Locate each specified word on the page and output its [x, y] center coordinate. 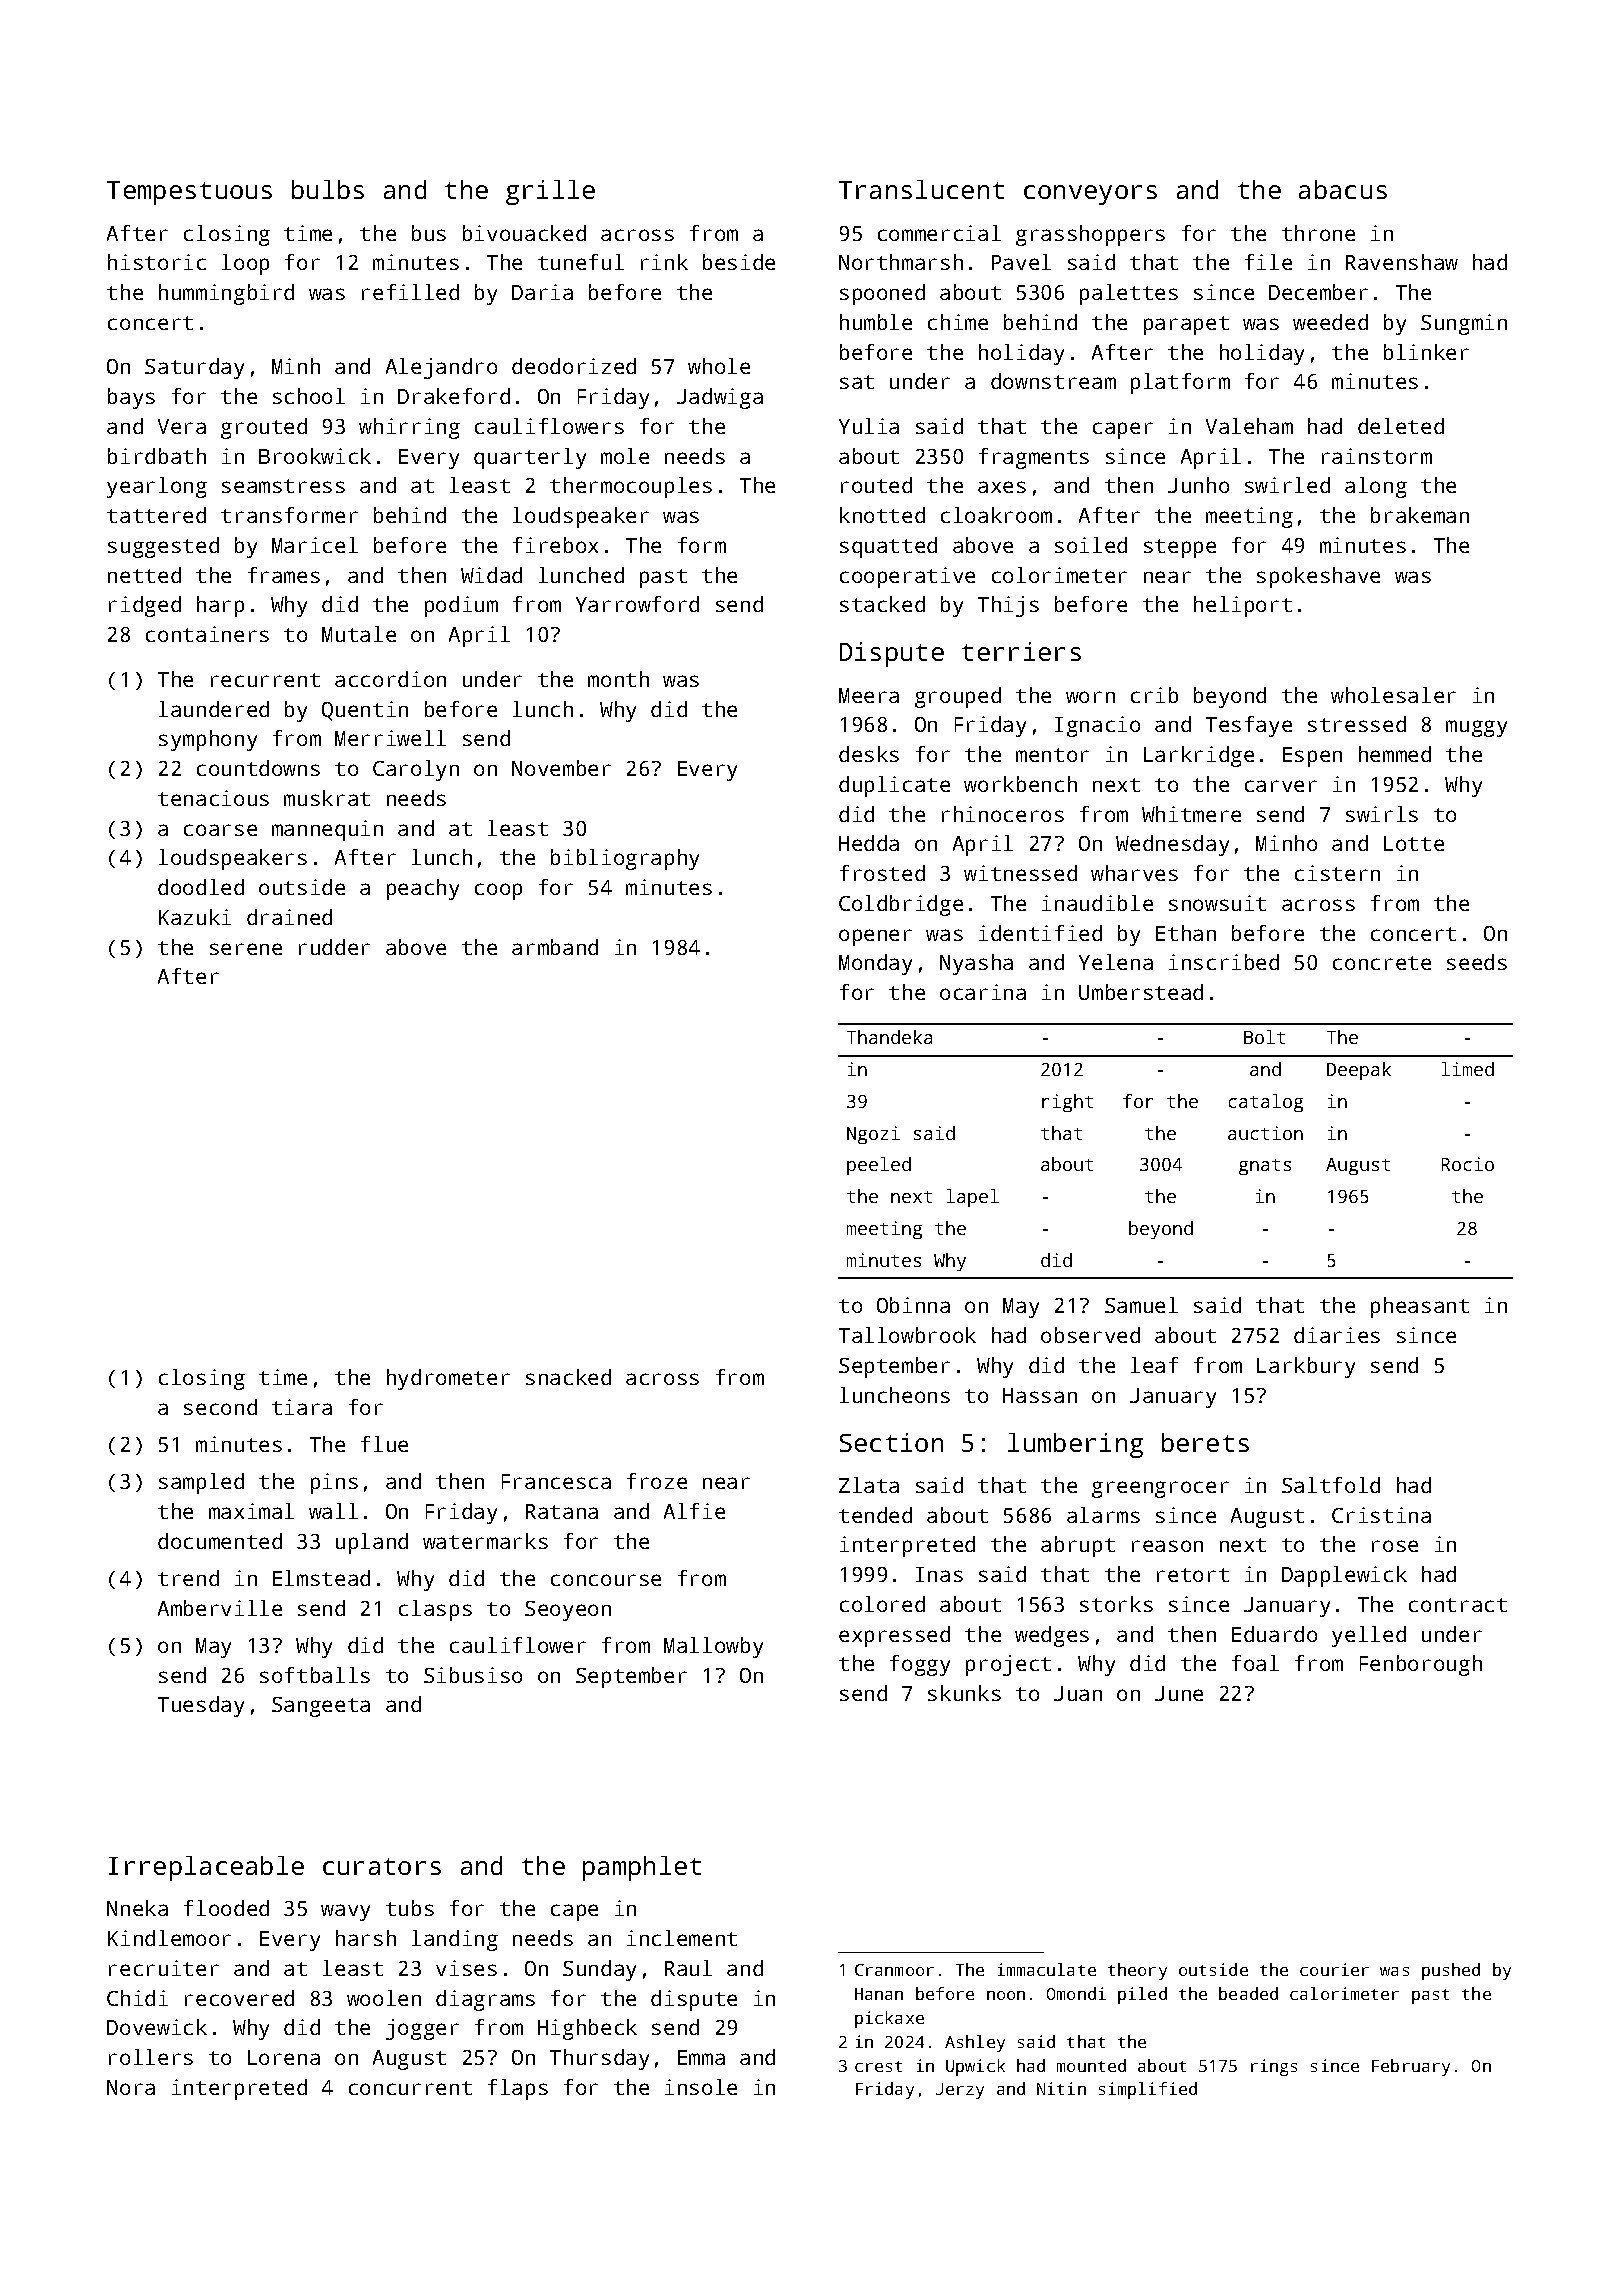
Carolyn [416, 770]
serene [246, 949]
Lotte [1414, 843]
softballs [315, 1675]
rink [664, 262]
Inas [939, 1574]
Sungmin [1464, 324]
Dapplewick [1344, 1576]
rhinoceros [1003, 814]
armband [555, 947]
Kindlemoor [169, 1938]
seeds [1477, 962]
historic [157, 262]
